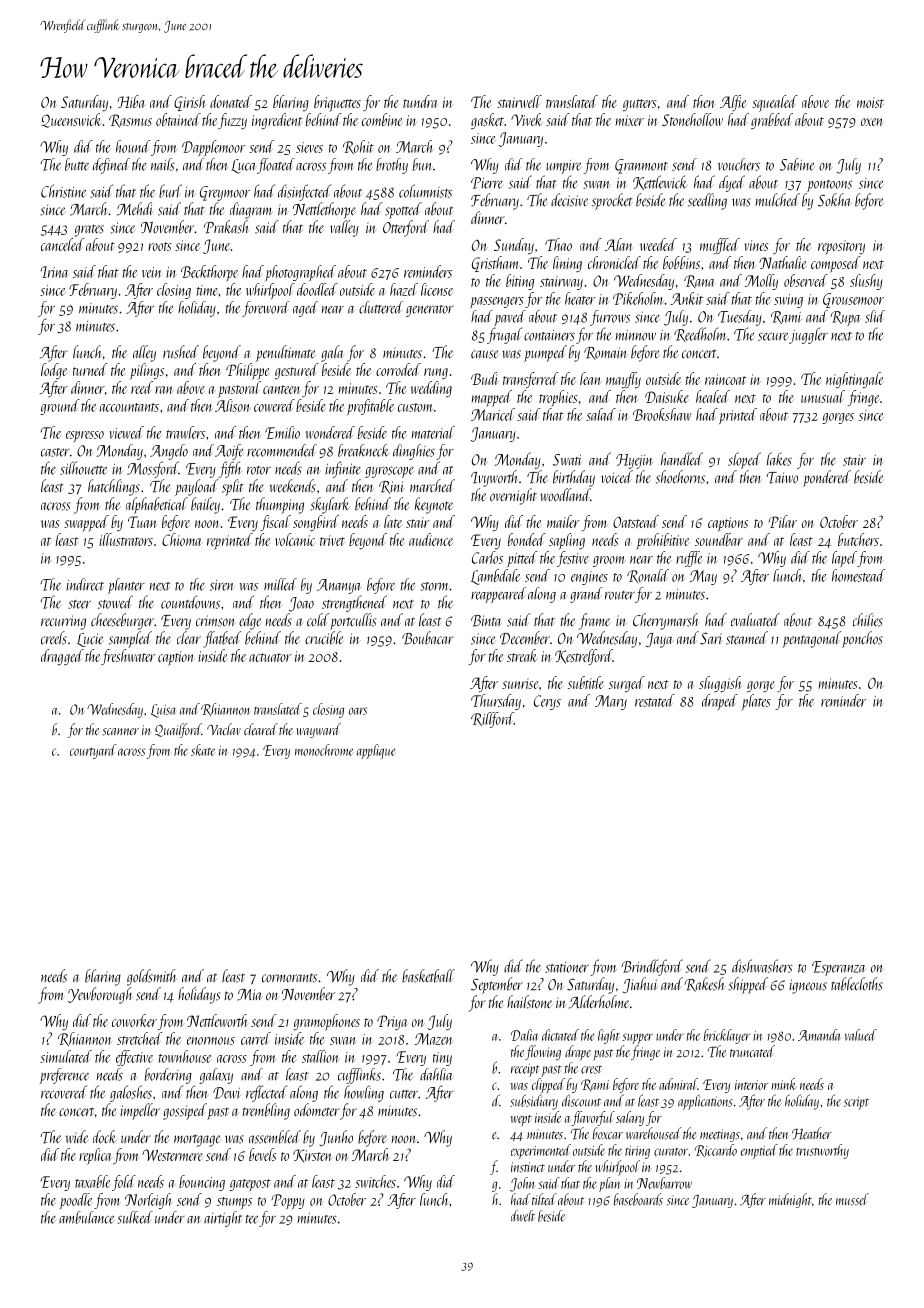 This image has height=1308, width=924. What do you see at coordinates (711, 639) in the image?
I see `Sari` at bounding box center [711, 639].
